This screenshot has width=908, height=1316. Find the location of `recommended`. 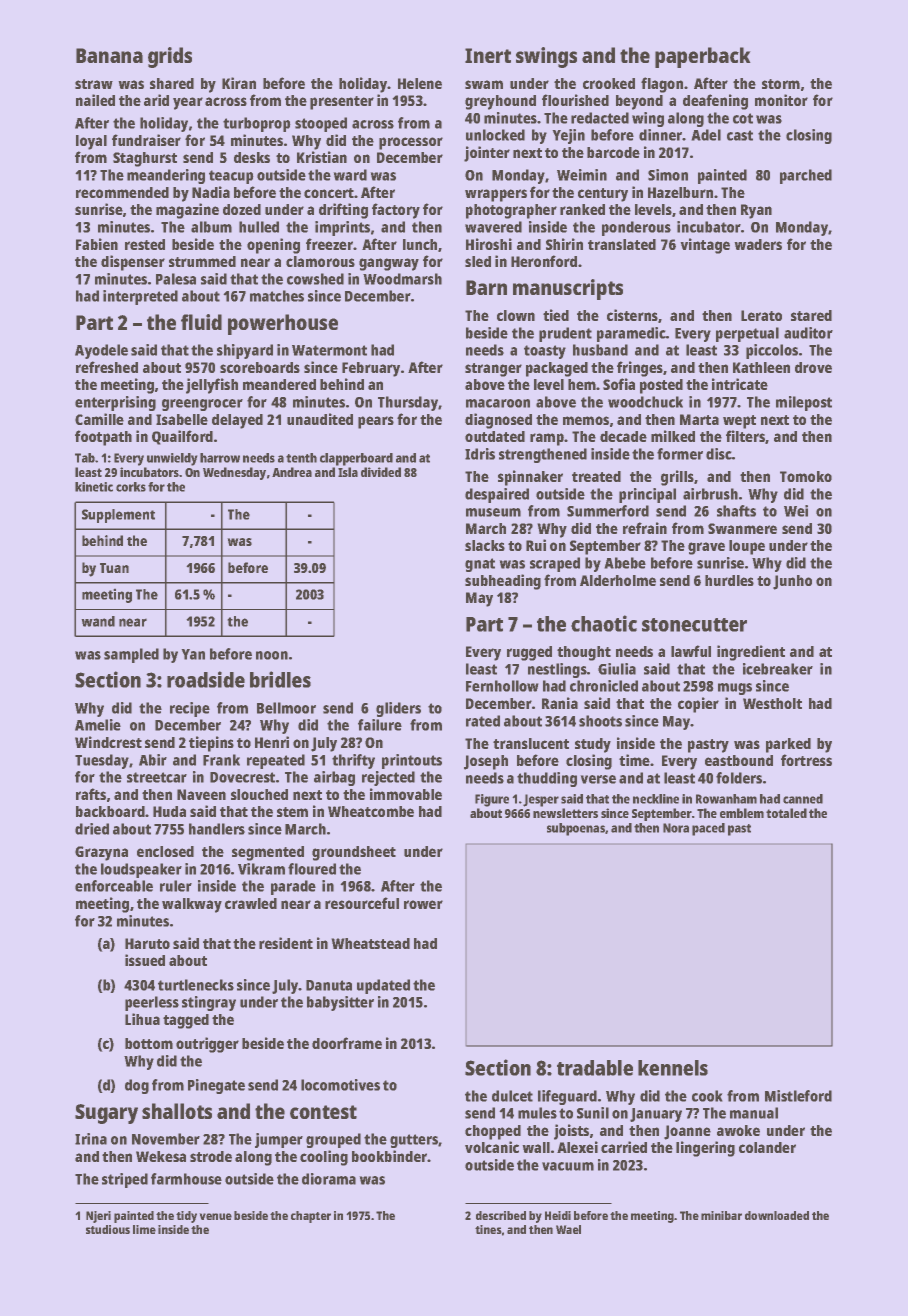

recommended is located at coordinates (122, 192).
